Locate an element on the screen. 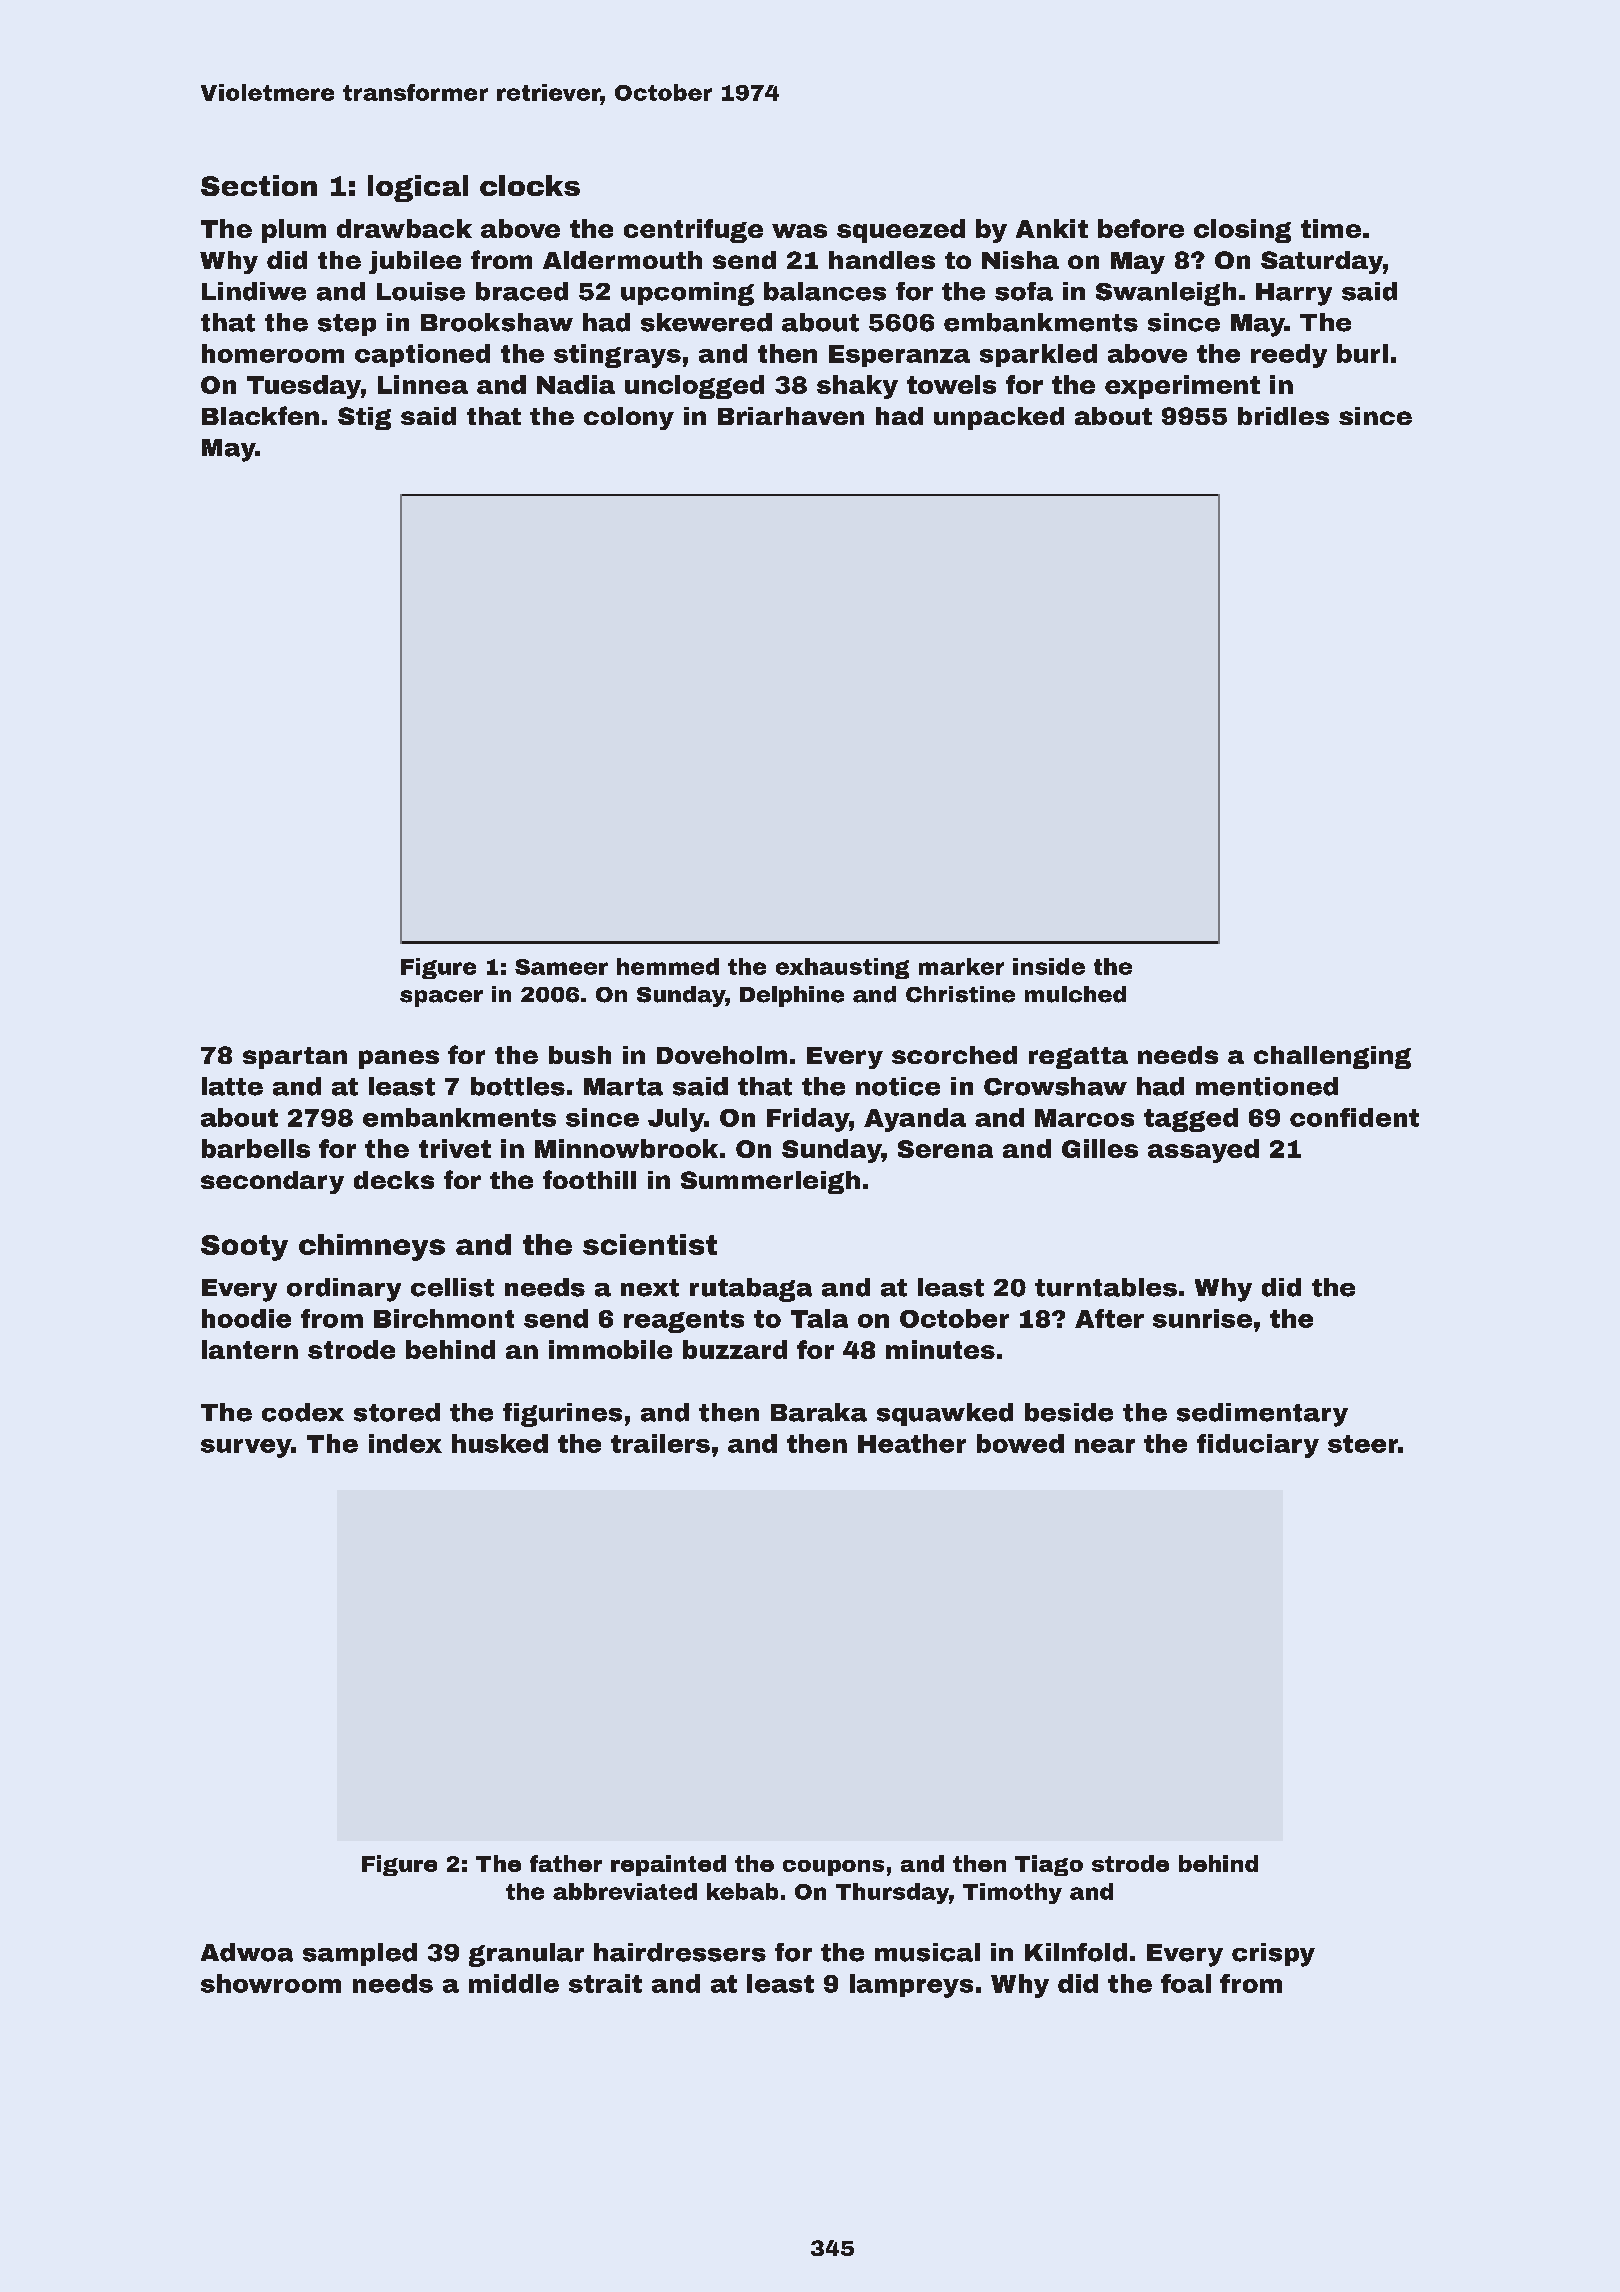 The height and width of the screenshot is (2292, 1620). squeezed is located at coordinates (901, 231).
